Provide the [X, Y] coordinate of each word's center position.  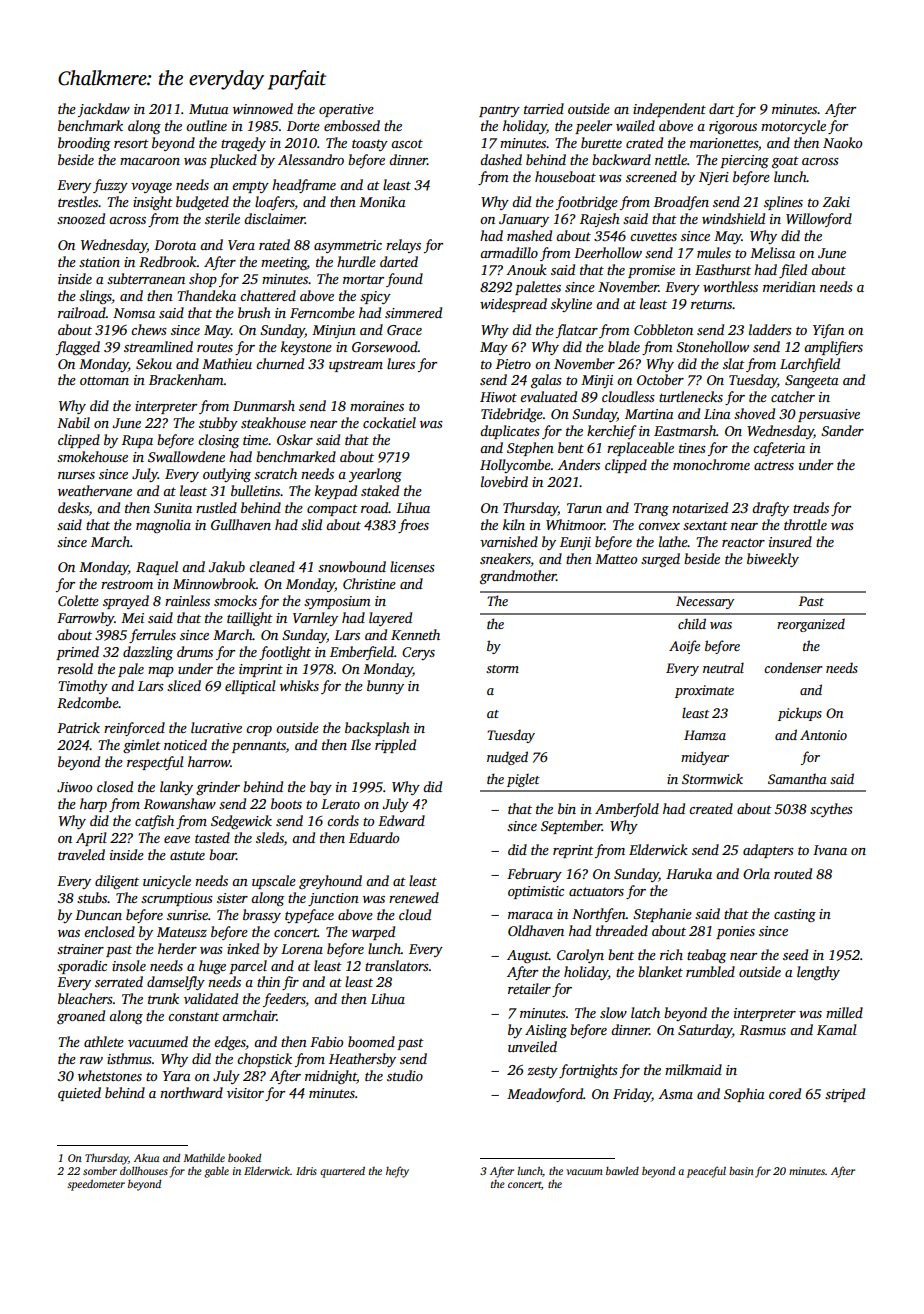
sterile [222, 218]
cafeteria [779, 449]
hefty [397, 1172]
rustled [216, 507]
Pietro [513, 364]
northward [191, 1092]
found [404, 280]
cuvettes [653, 236]
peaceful [706, 1172]
